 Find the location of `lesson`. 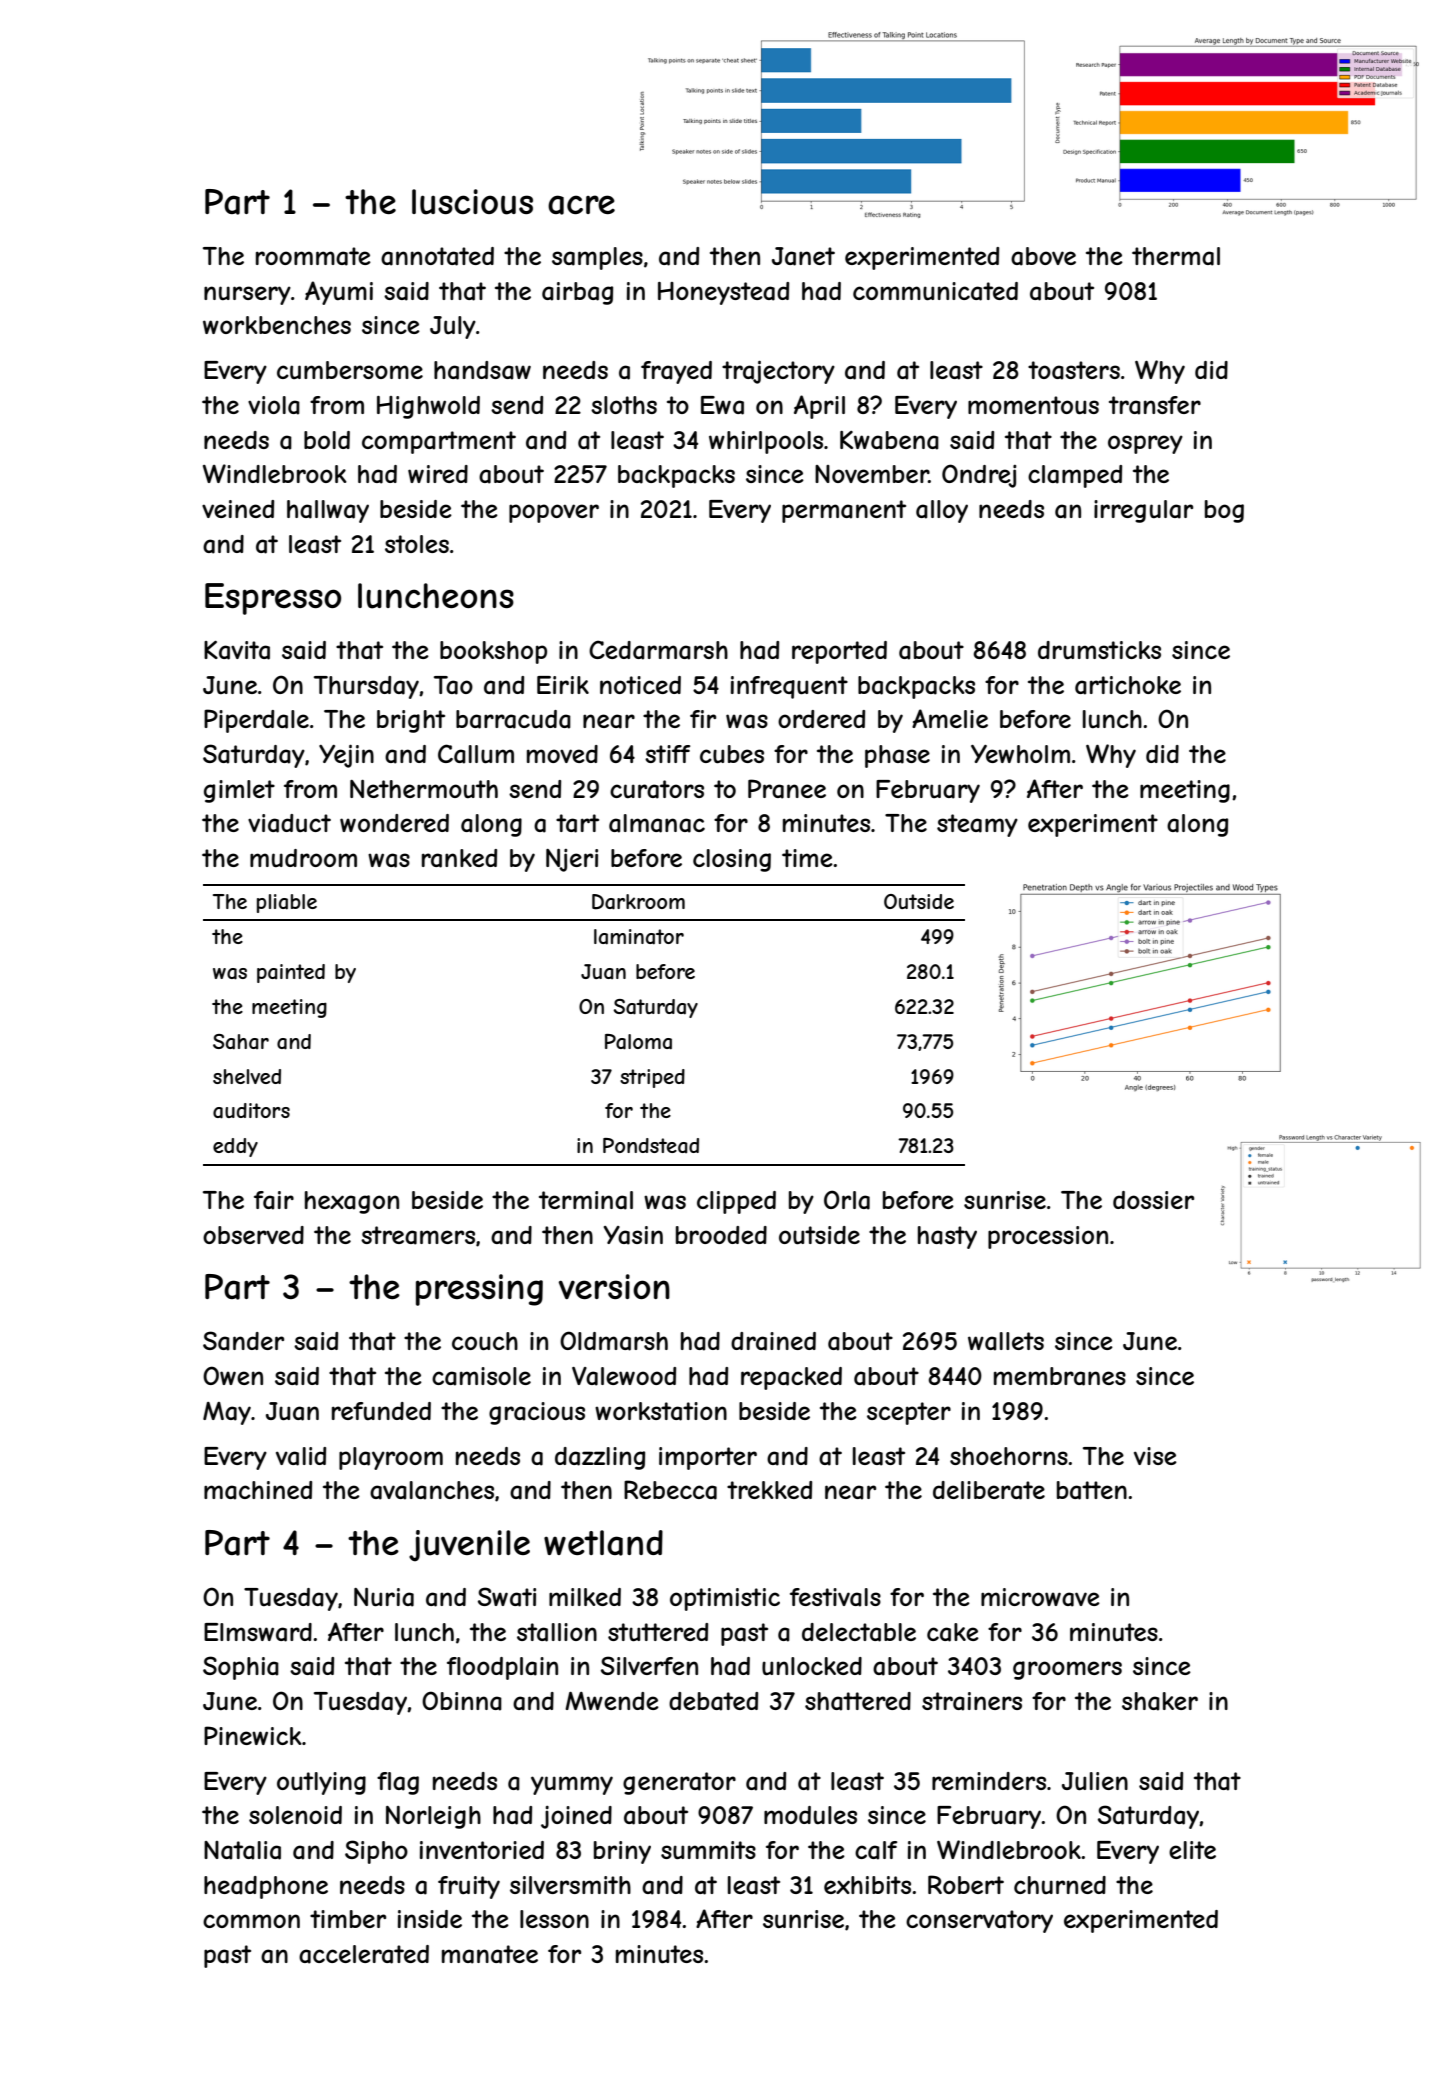

lesson is located at coordinates (554, 1919).
